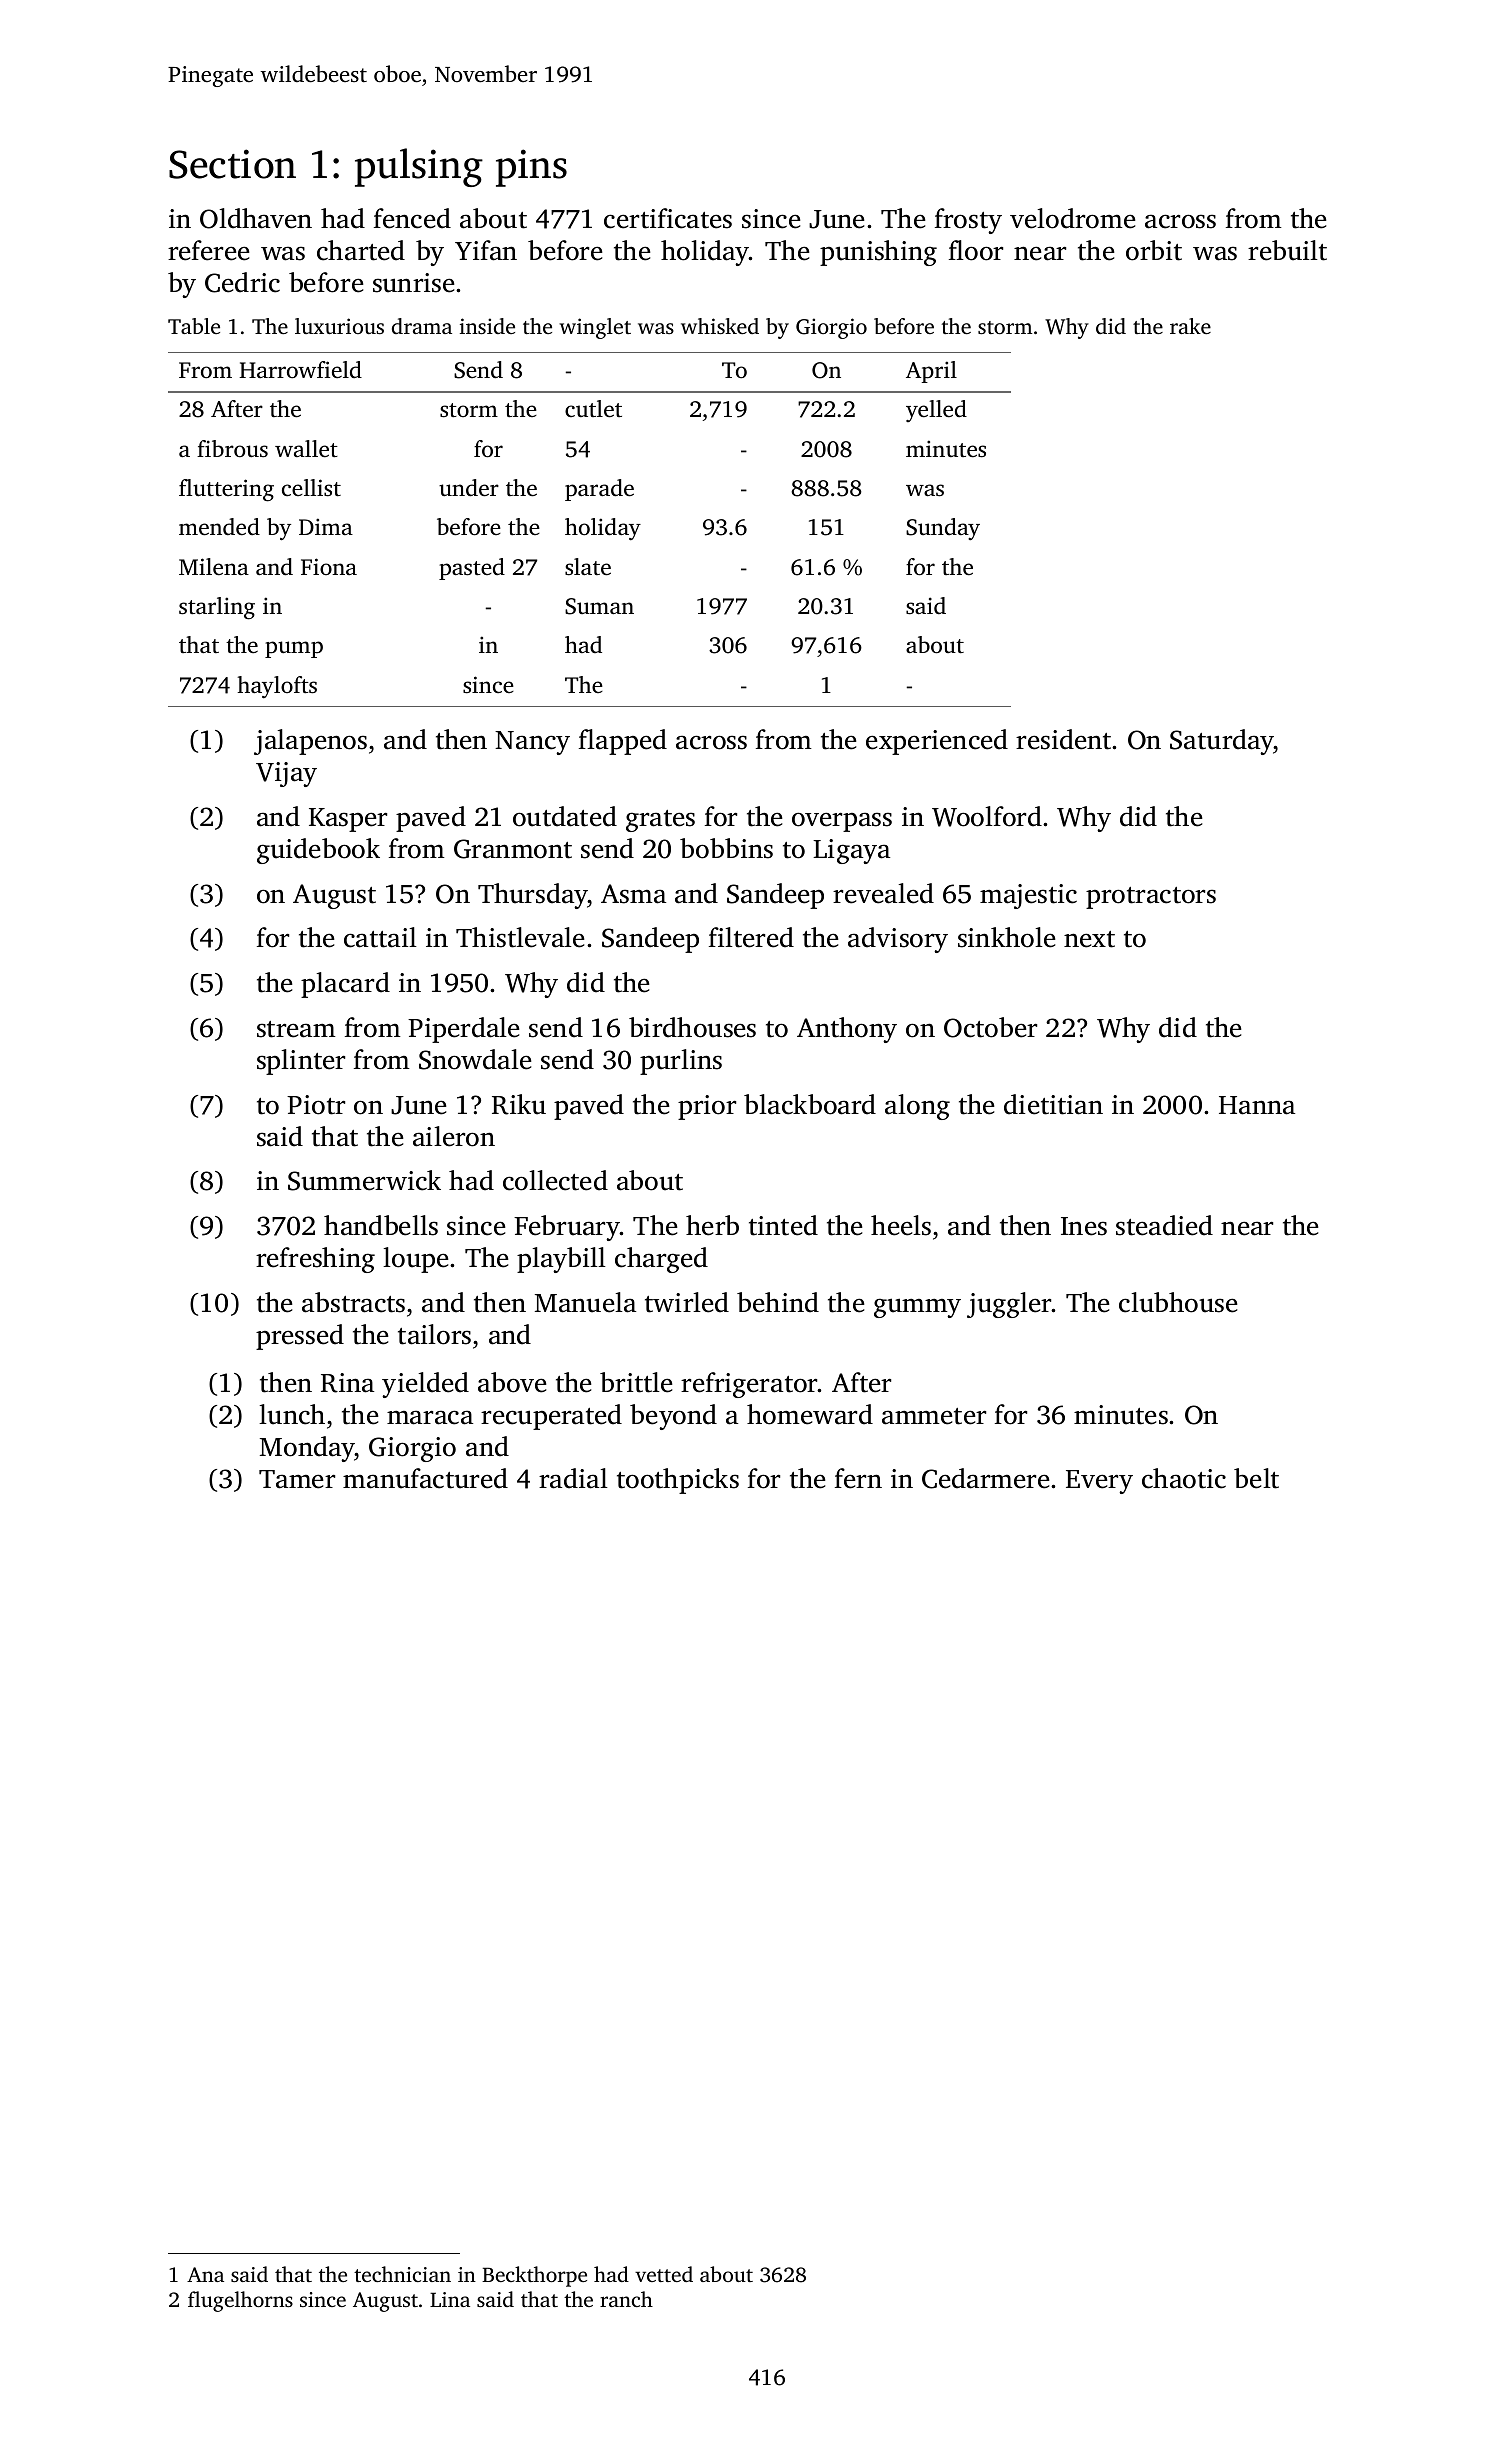  Describe the element at coordinates (1222, 742) in the screenshot. I see `Saturday` at that location.
